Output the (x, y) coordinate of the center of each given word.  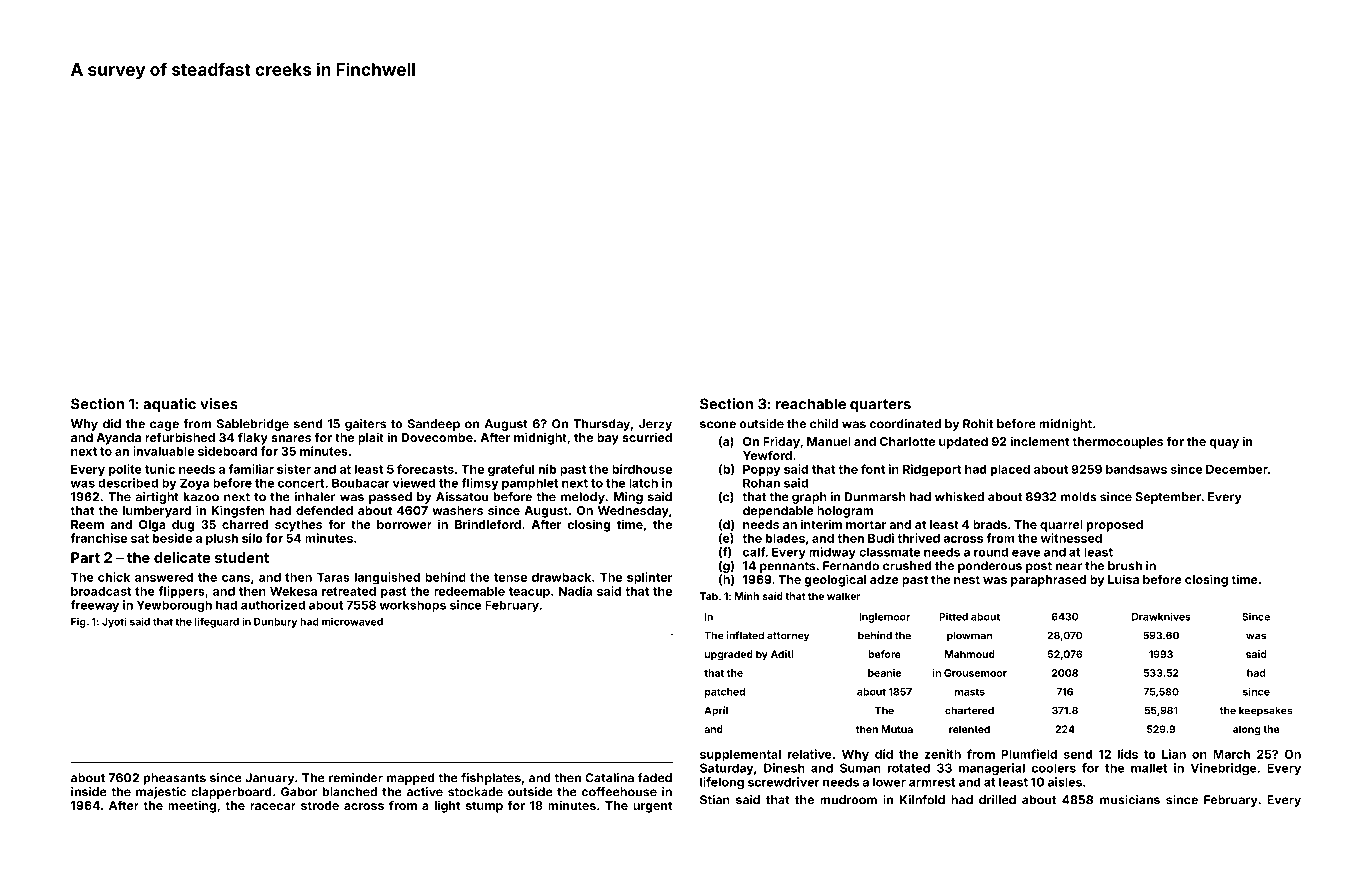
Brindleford (488, 524)
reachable (811, 404)
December (1237, 469)
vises (219, 404)
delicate (182, 557)
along (1246, 730)
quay (1224, 444)
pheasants (175, 779)
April (716, 711)
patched (725, 693)
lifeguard (217, 622)
